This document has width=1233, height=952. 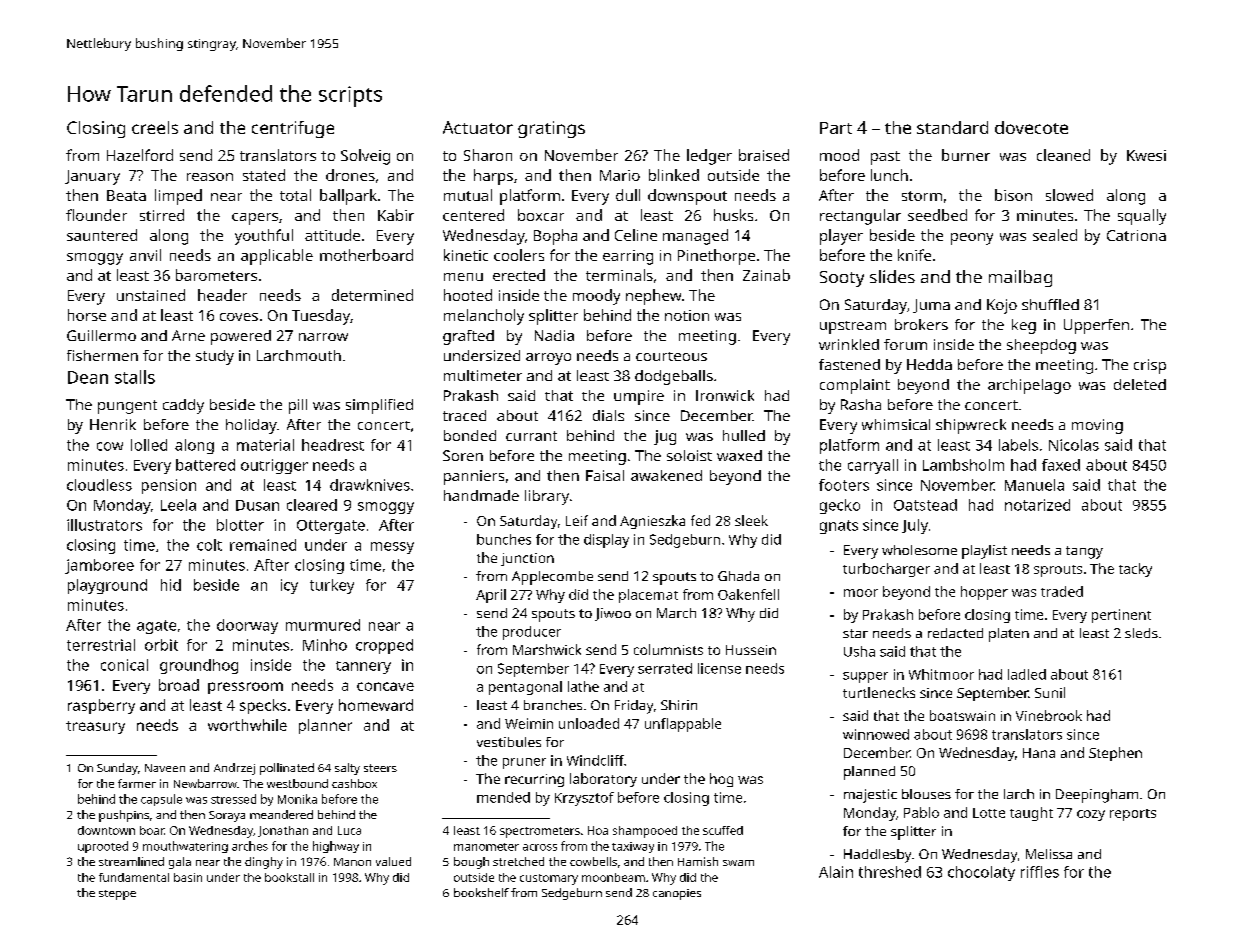 What do you see at coordinates (674, 175) in the document?
I see `blinked` at bounding box center [674, 175].
